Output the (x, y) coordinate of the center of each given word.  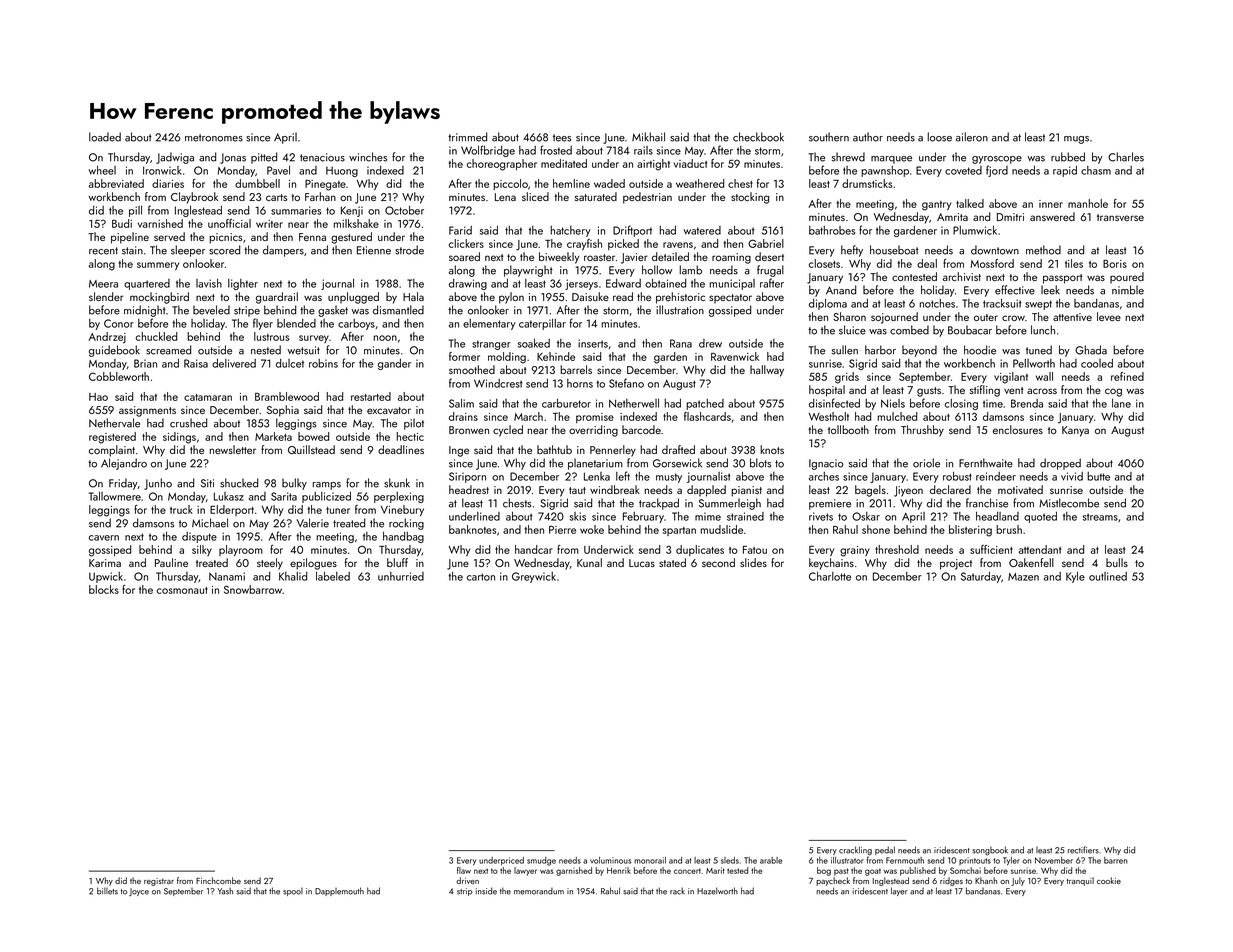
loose (939, 137)
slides (753, 562)
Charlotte (830, 576)
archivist (962, 276)
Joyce (139, 892)
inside (486, 891)
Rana (681, 343)
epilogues (313, 564)
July (1018, 881)
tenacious (322, 157)
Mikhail (648, 137)
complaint (112, 451)
